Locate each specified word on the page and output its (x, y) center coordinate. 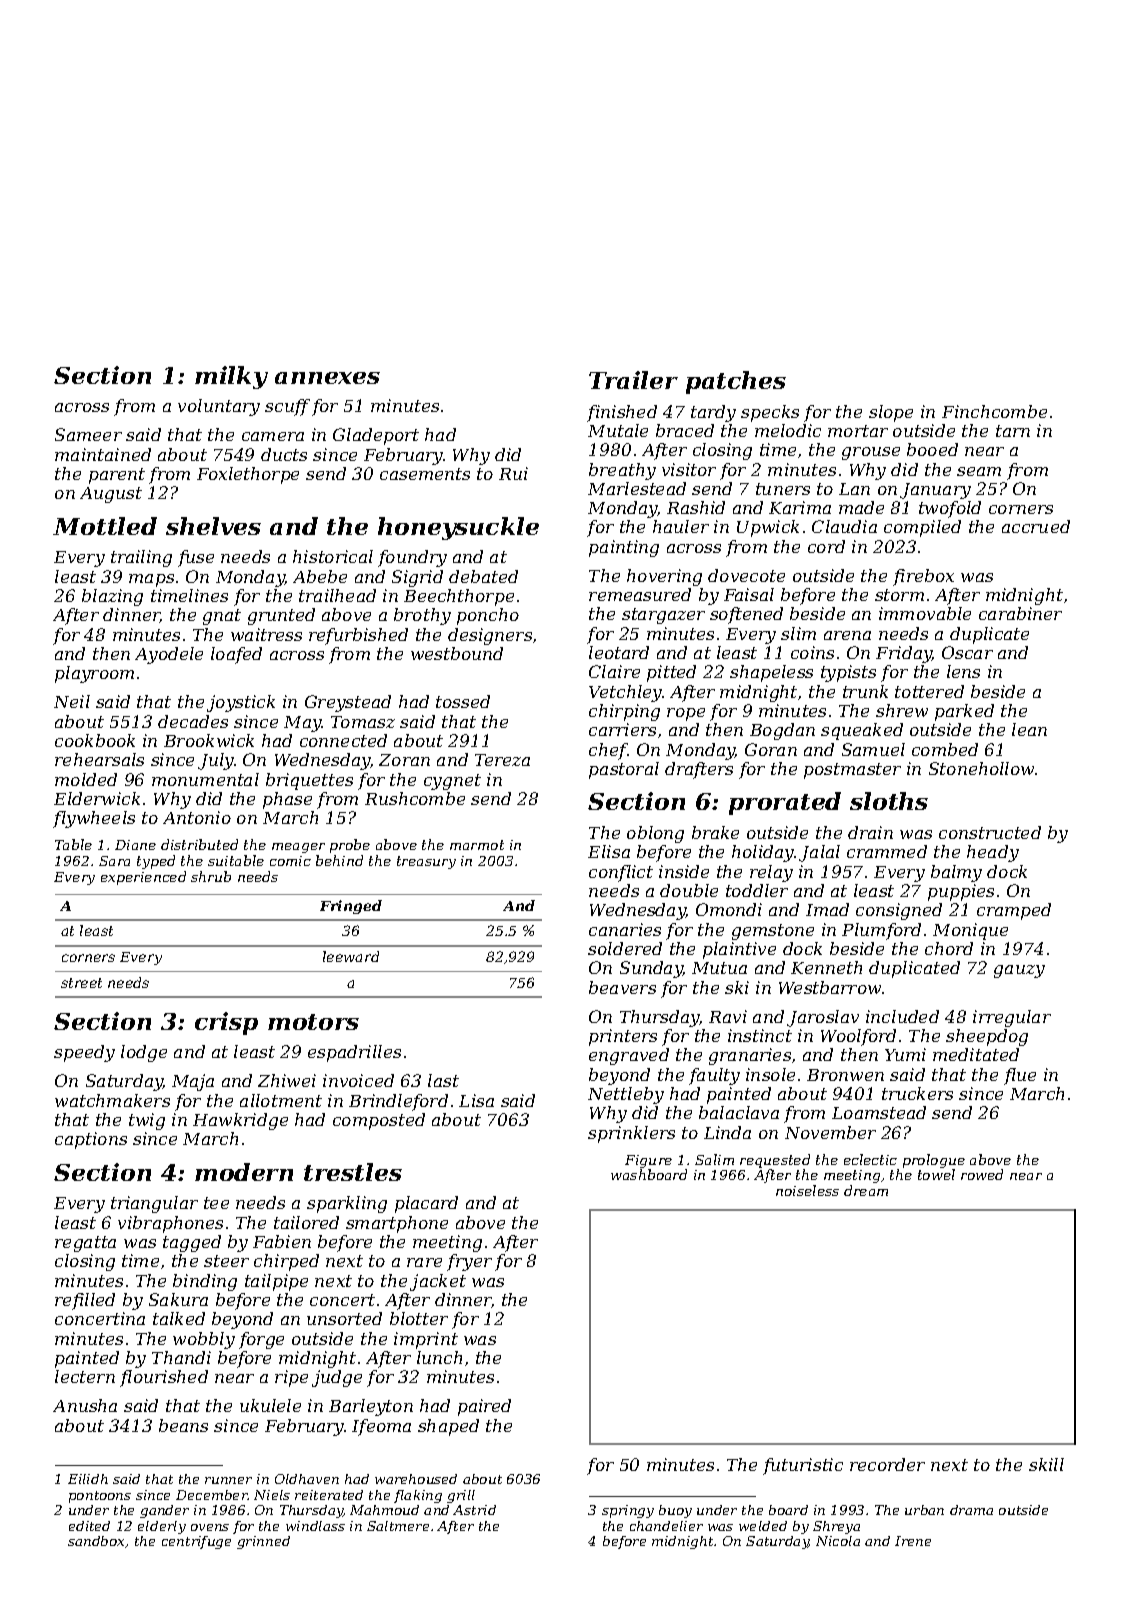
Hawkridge (240, 1121)
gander (164, 1511)
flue (1020, 1076)
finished (622, 413)
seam (979, 471)
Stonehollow (981, 768)
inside (684, 871)
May (303, 724)
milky (231, 377)
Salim (714, 1159)
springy (628, 1511)
